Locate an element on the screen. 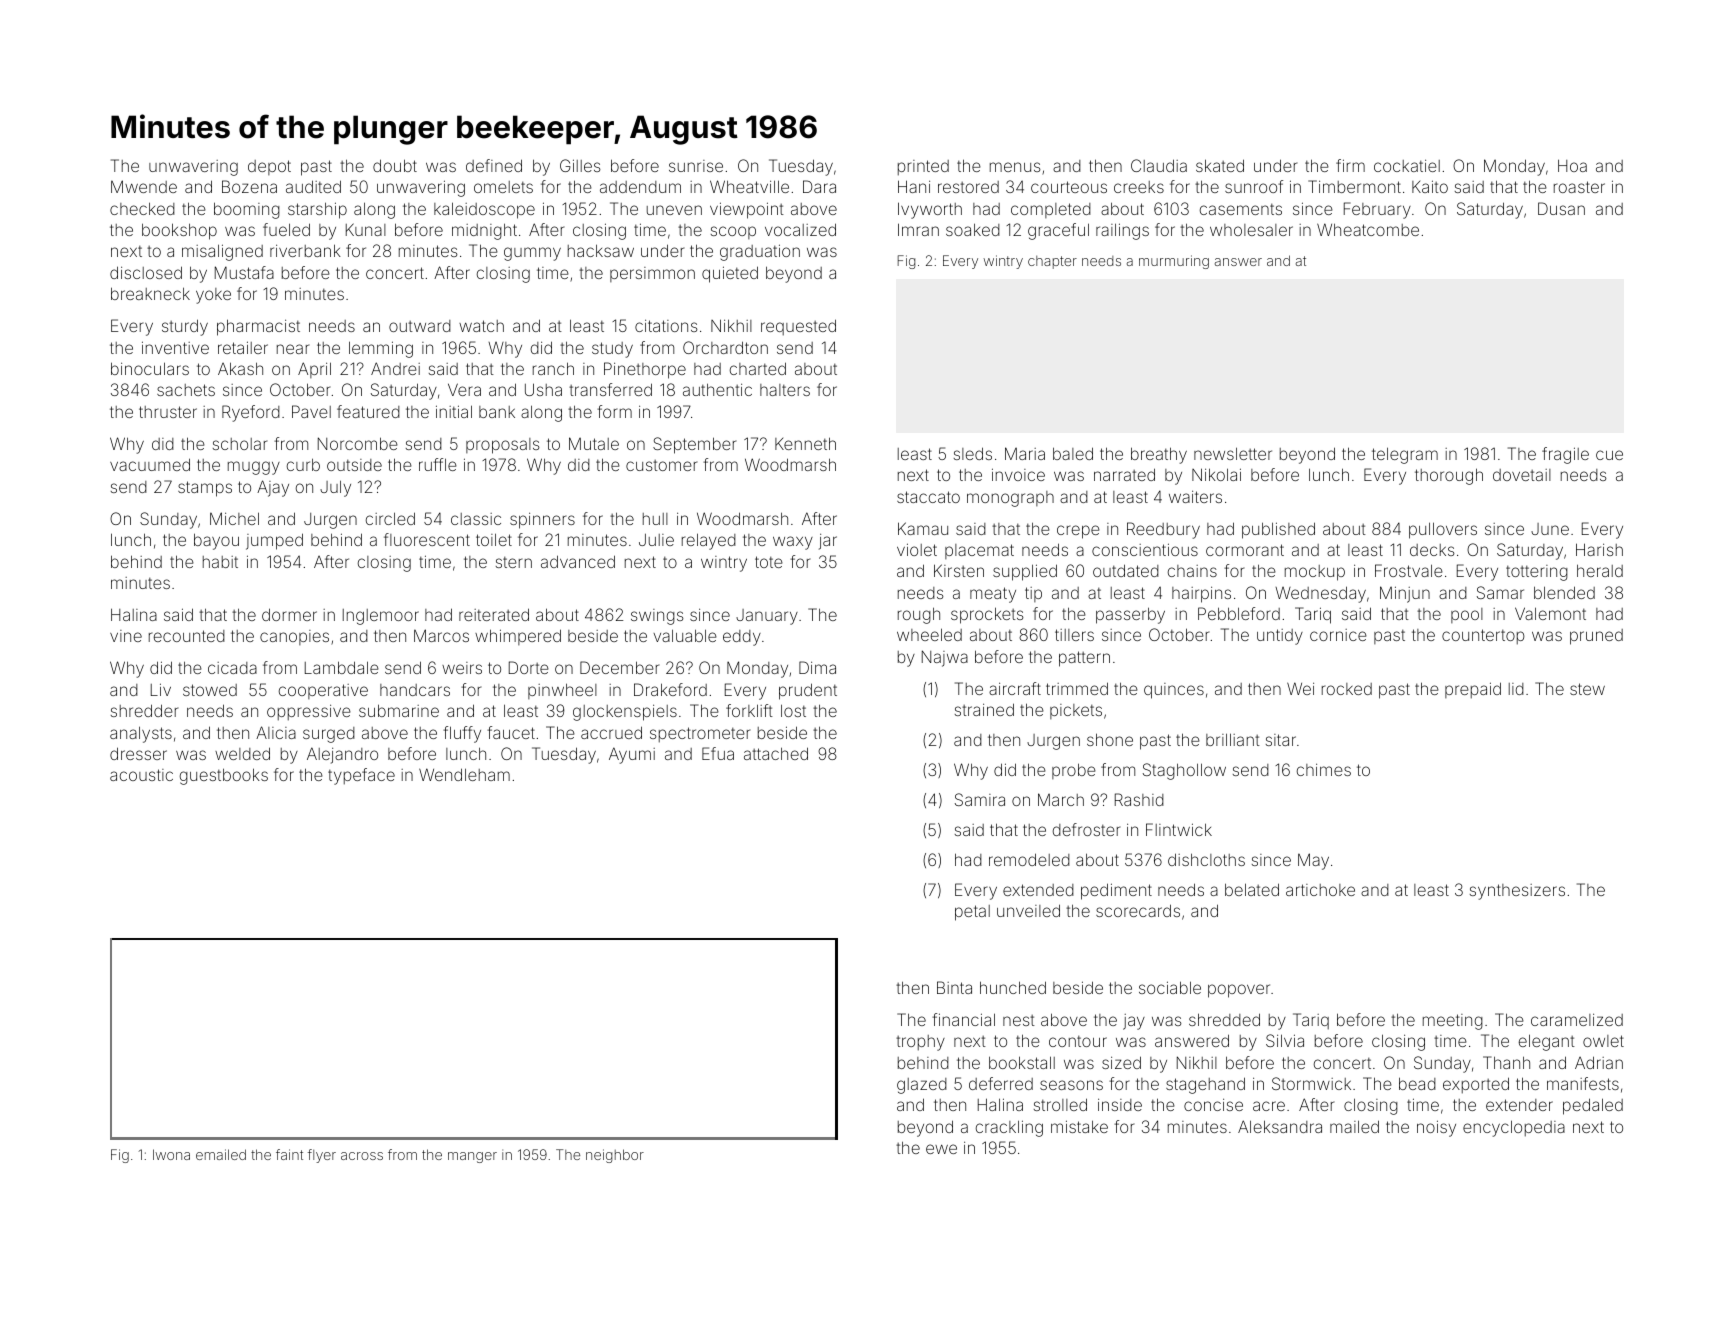 This screenshot has width=1734, height=1340. vine is located at coordinates (126, 636).
